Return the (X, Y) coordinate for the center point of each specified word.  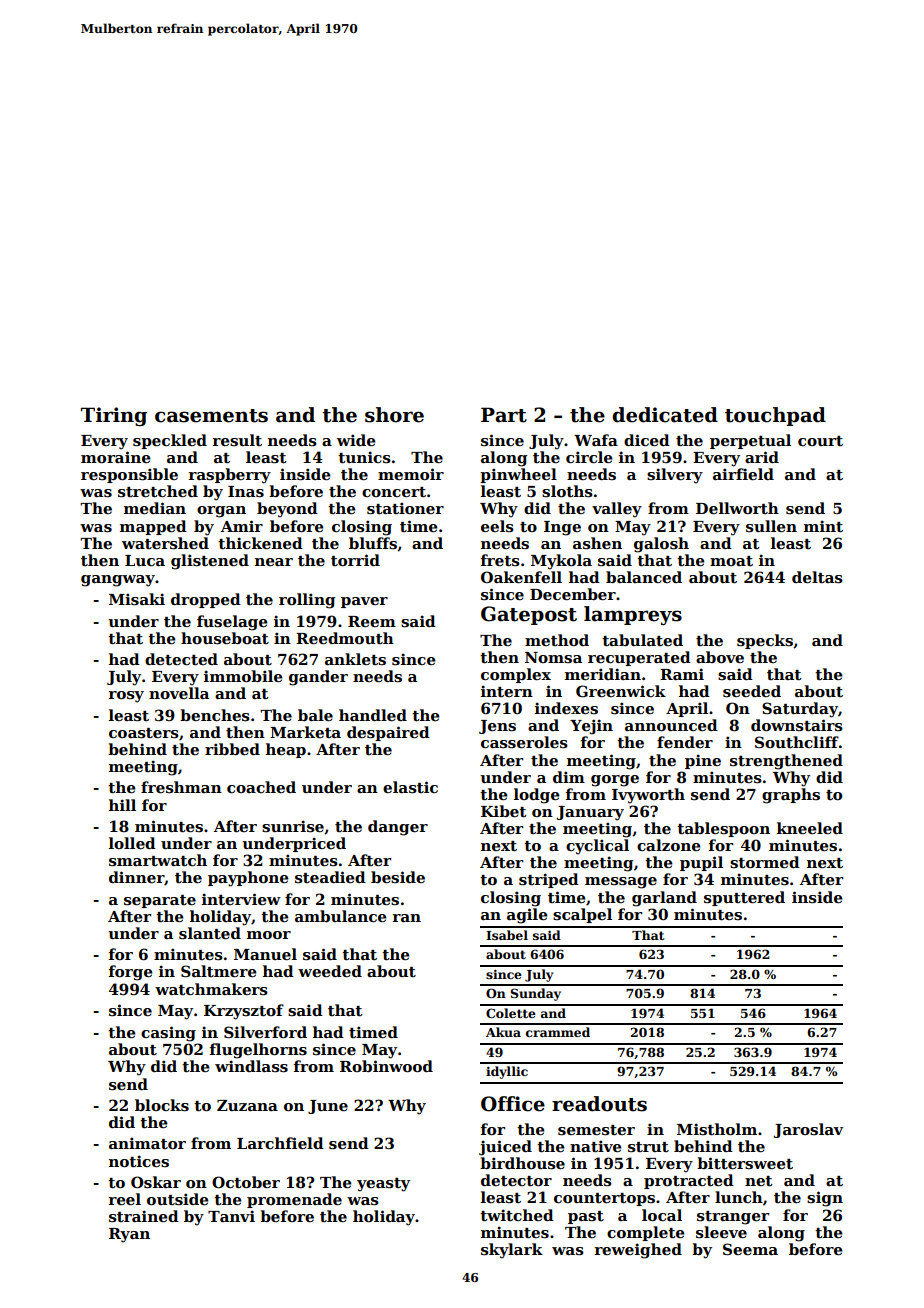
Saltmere (219, 971)
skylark (512, 1251)
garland (664, 899)
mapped (153, 527)
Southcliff (797, 742)
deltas (817, 577)
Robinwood (386, 1066)
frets (500, 560)
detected (181, 659)
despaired (388, 733)
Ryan (129, 1235)
